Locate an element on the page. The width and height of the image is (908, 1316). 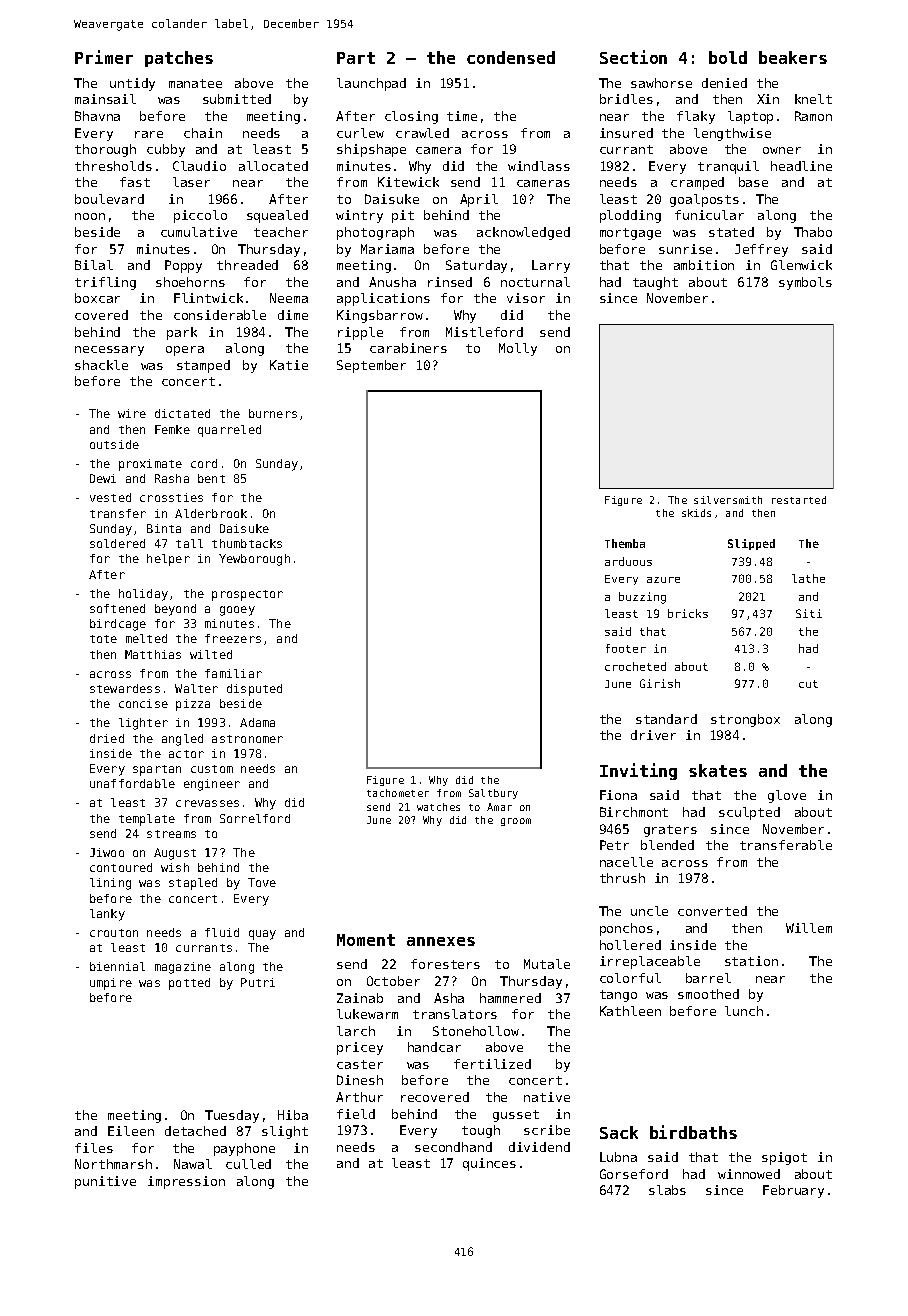
wintry is located at coordinates (359, 216).
